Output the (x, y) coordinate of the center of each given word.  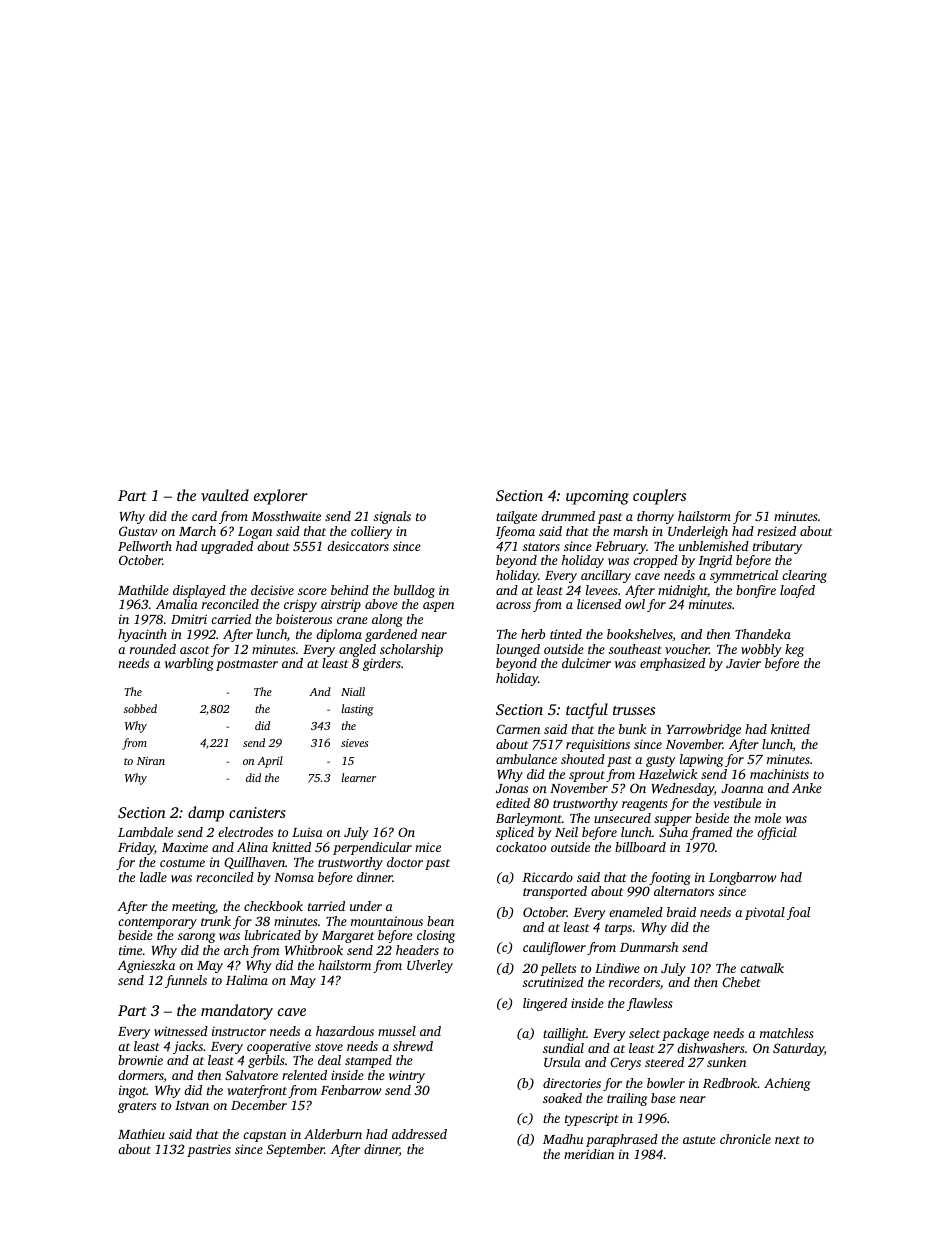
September (296, 1150)
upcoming (597, 497)
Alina (252, 847)
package (685, 1034)
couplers (659, 497)
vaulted (225, 495)
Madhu (563, 1139)
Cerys (625, 1063)
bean (440, 921)
